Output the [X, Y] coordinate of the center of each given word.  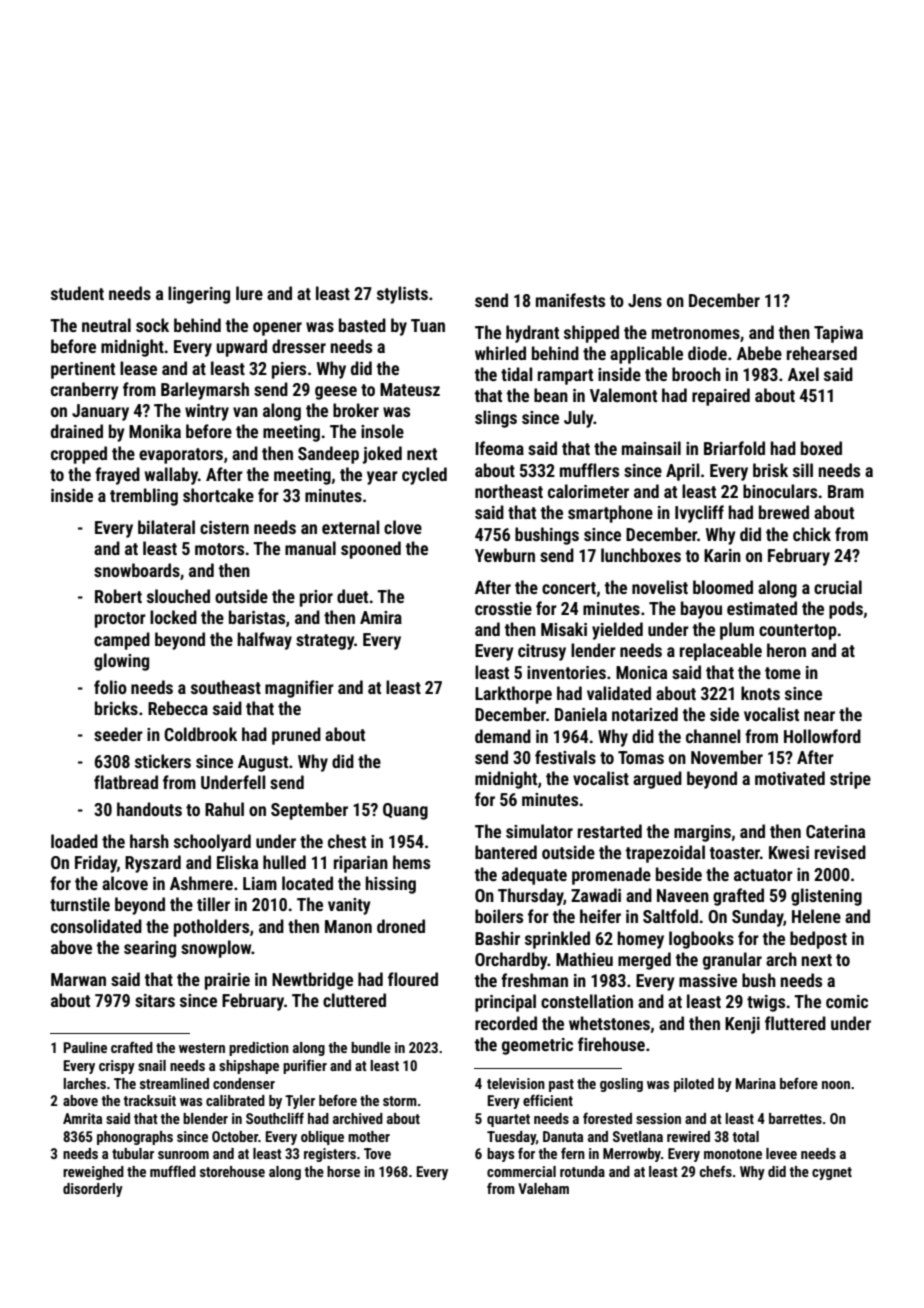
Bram [846, 491]
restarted [610, 831]
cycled [424, 476]
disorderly [93, 1190]
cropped [79, 455]
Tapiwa [838, 334]
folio [110, 687]
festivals [565, 757]
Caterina [835, 831]
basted [362, 325]
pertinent [83, 370]
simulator [539, 831]
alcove [125, 883]
